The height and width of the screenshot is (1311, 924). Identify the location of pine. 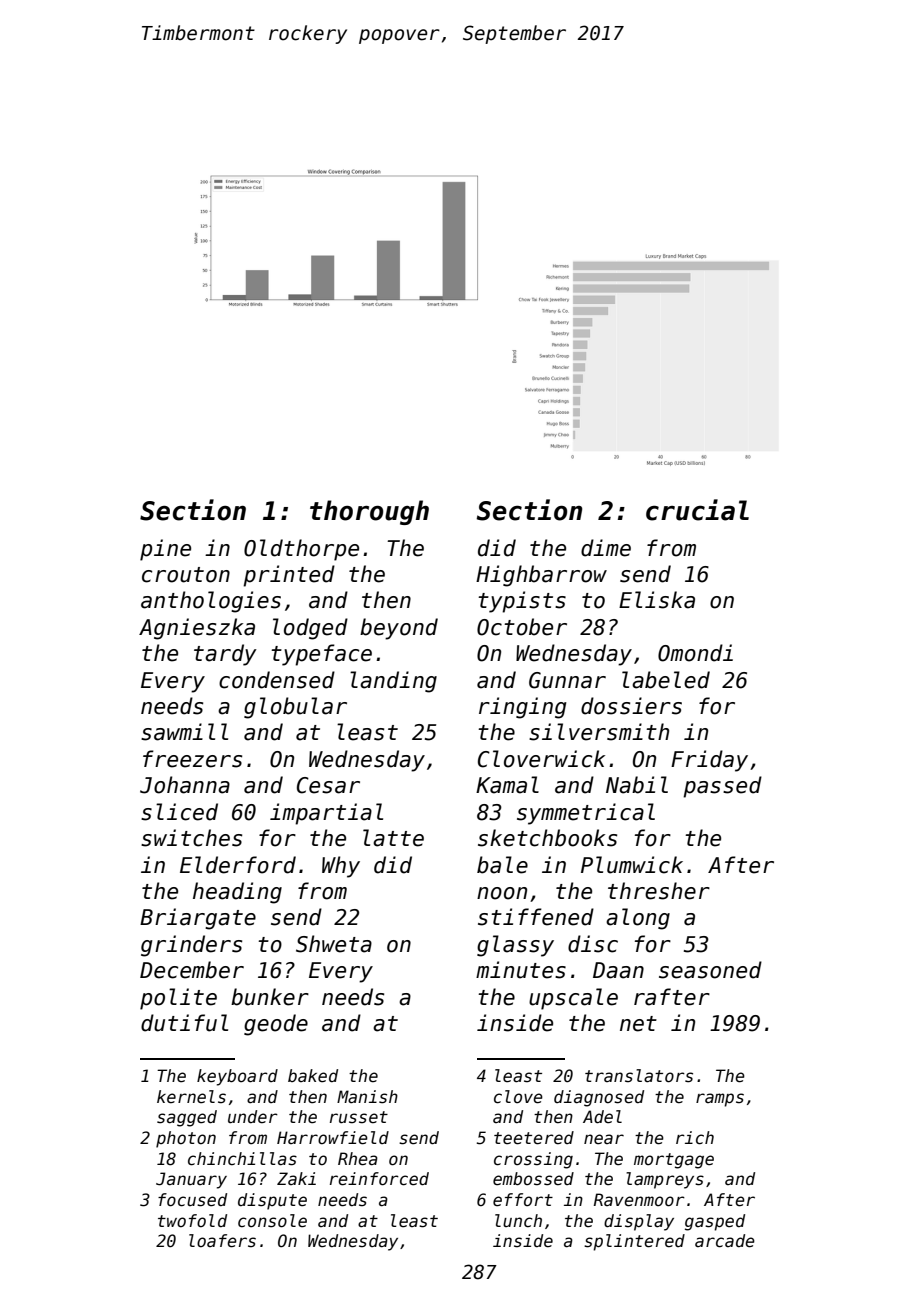
(165, 550).
